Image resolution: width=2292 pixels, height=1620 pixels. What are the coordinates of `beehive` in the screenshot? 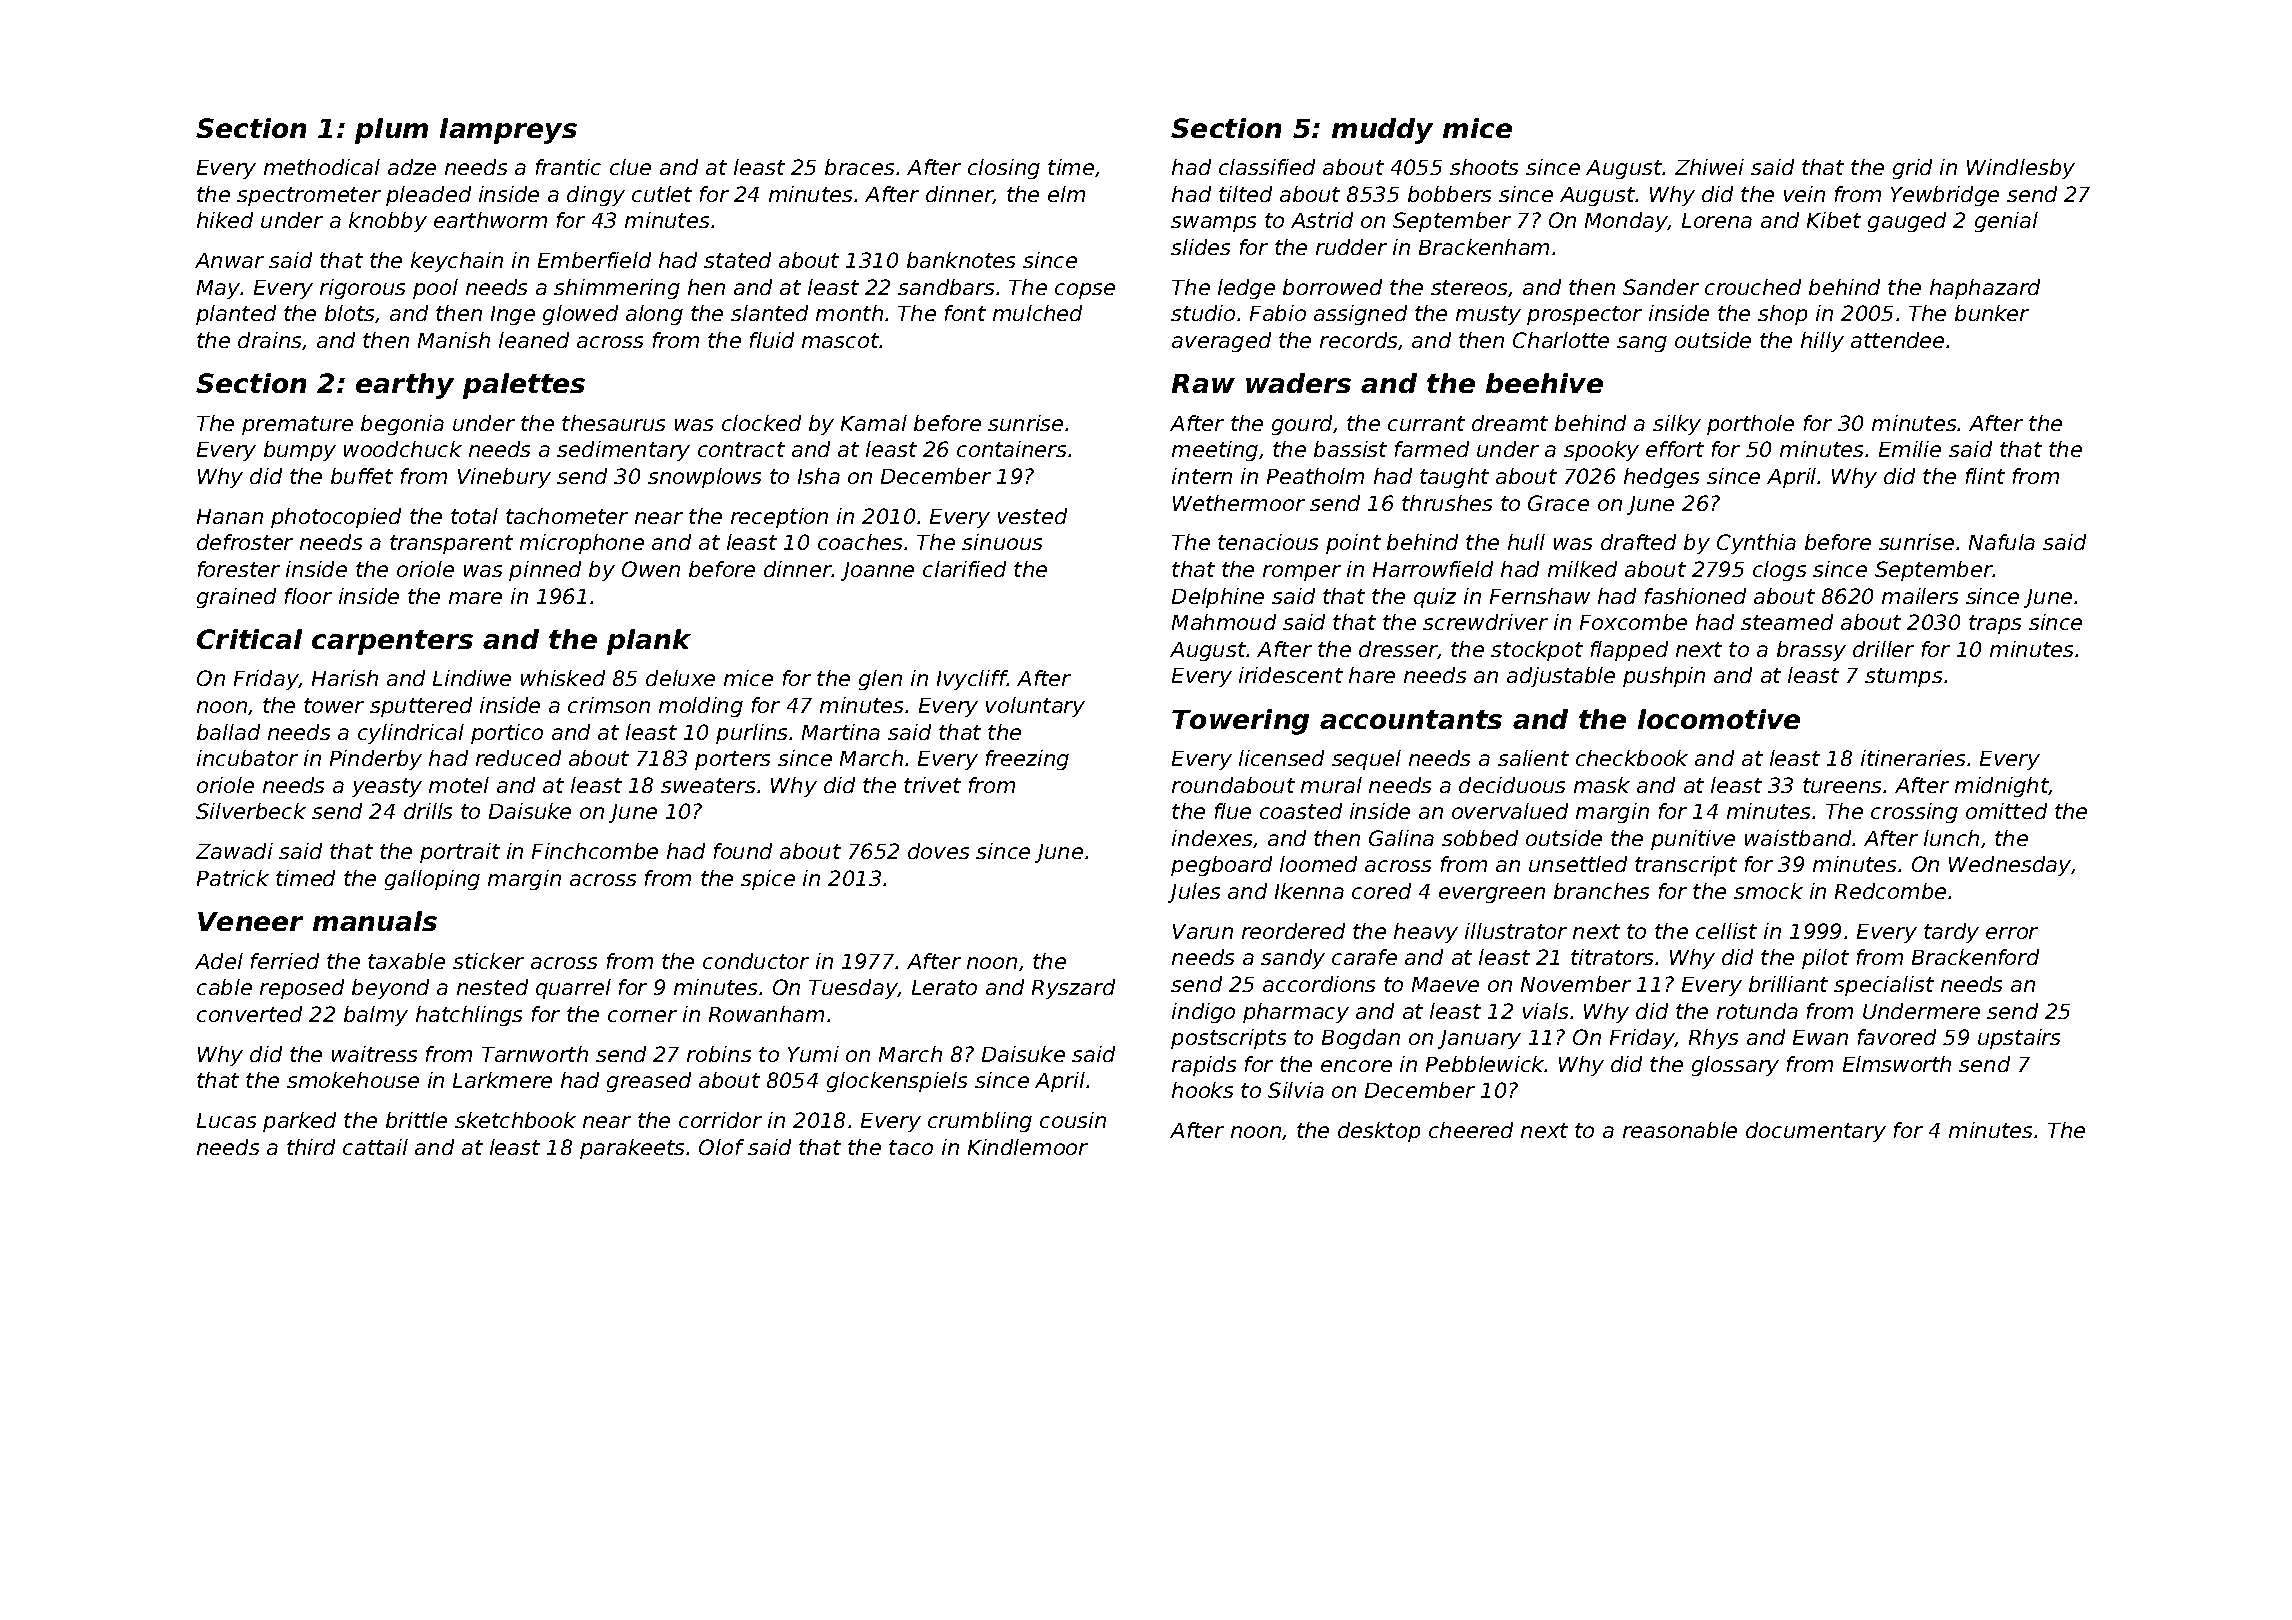 It's located at (1544, 383).
